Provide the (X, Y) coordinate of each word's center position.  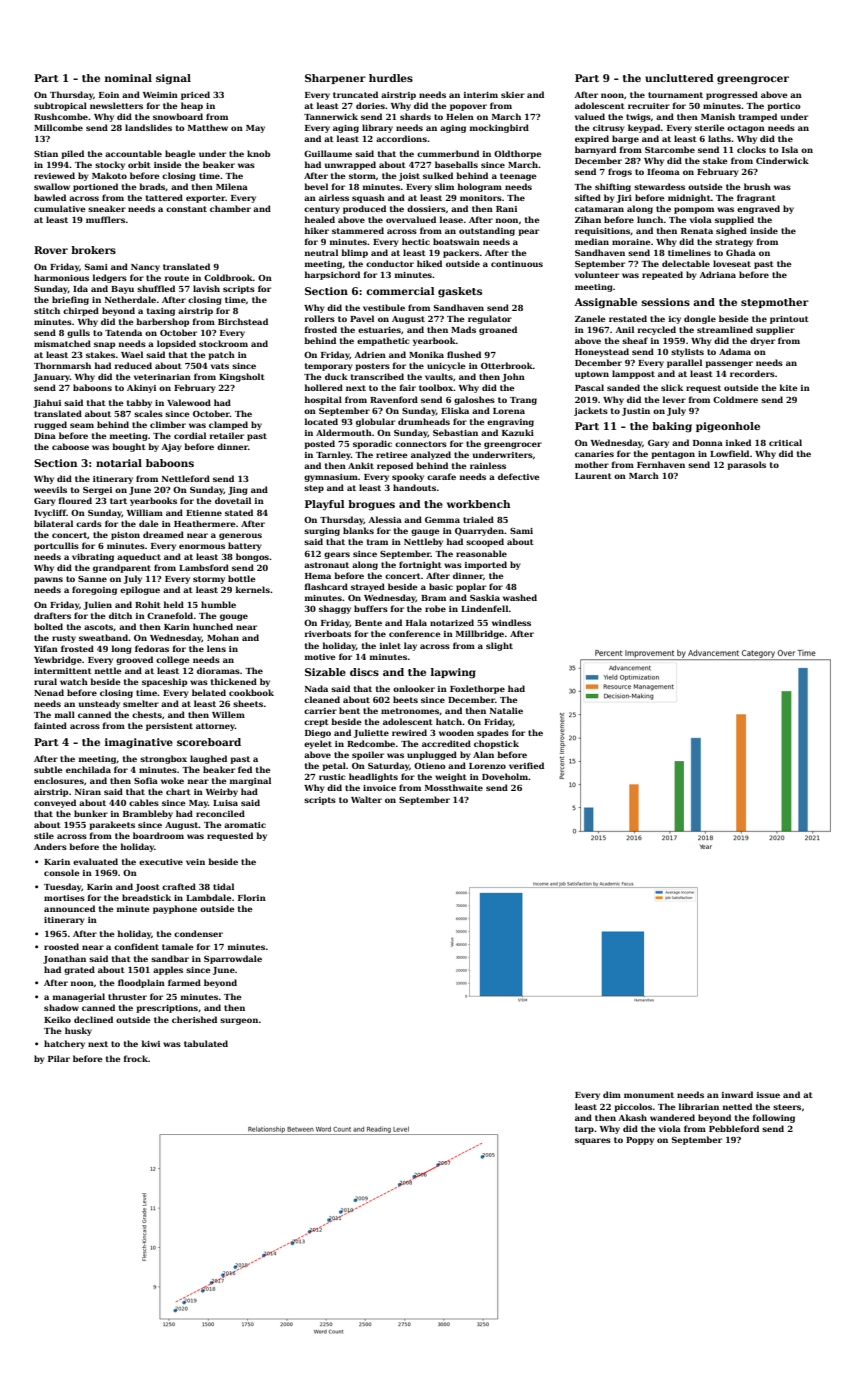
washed (520, 597)
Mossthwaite (454, 787)
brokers (93, 250)
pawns (48, 580)
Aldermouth (344, 432)
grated (79, 970)
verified (526, 765)
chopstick (496, 744)
